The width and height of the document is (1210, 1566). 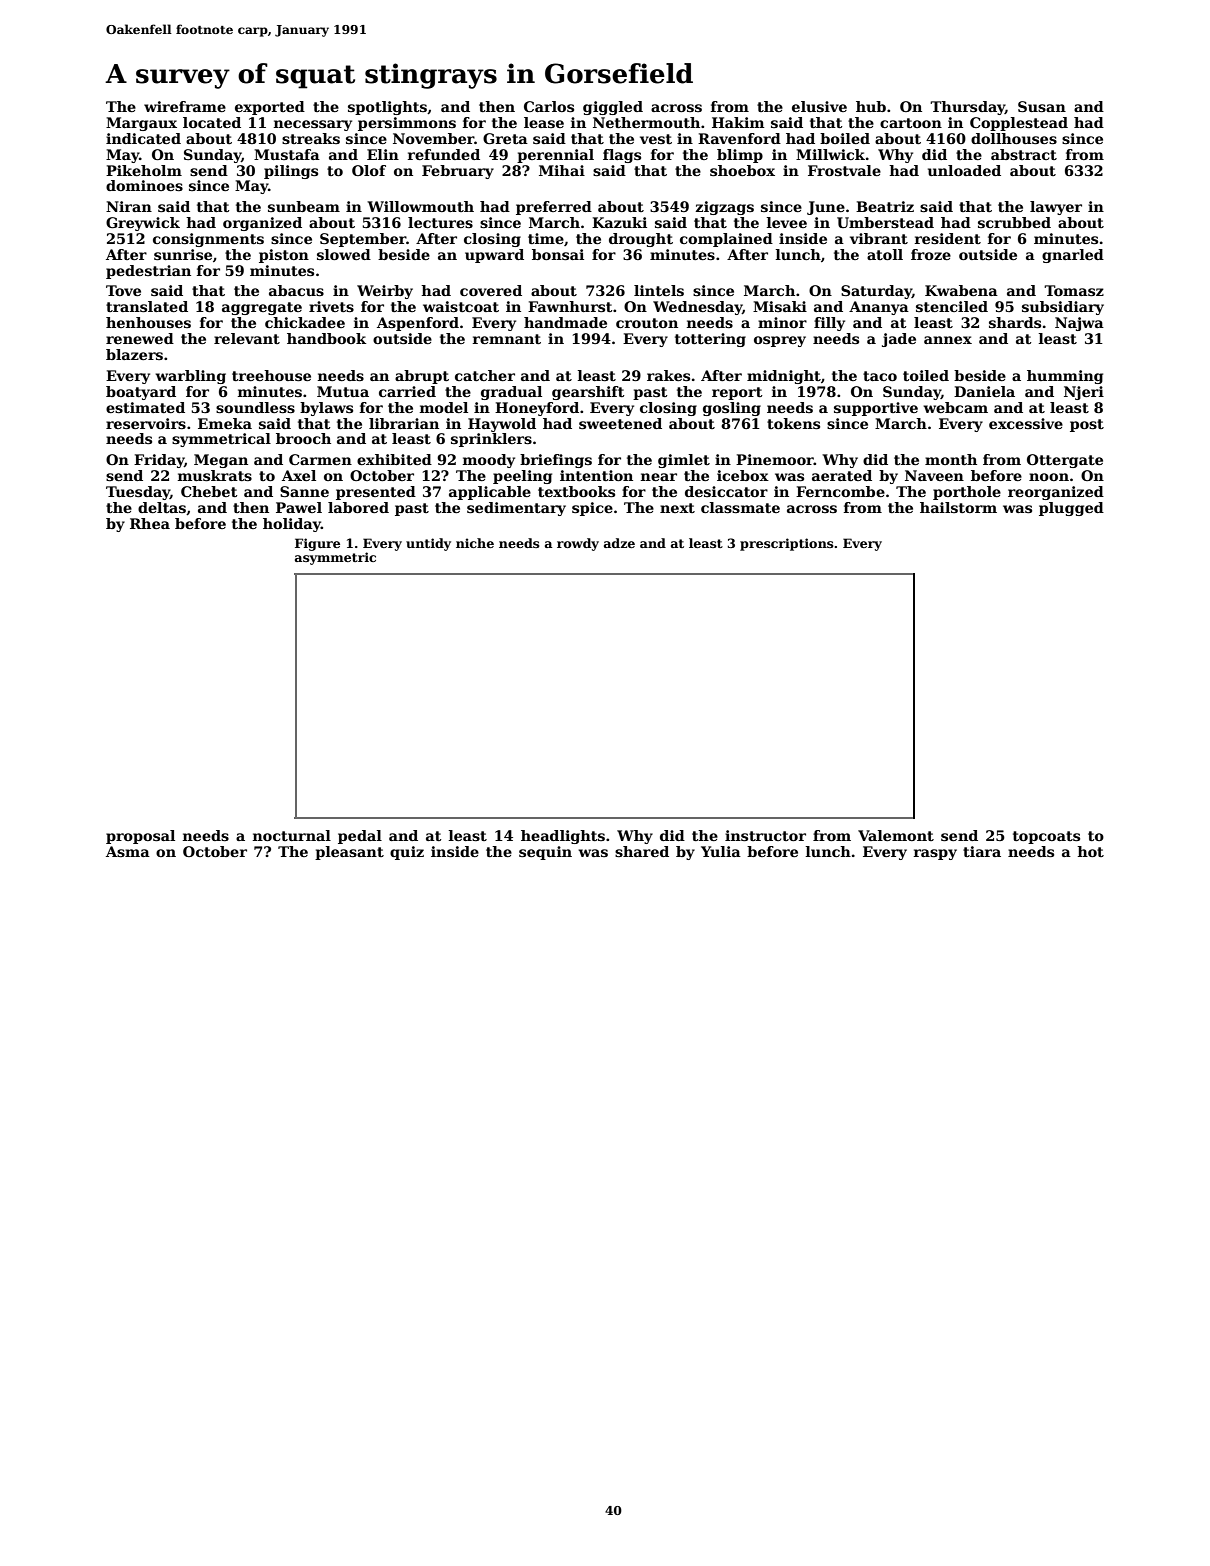 I want to click on proposal, so click(x=140, y=837).
